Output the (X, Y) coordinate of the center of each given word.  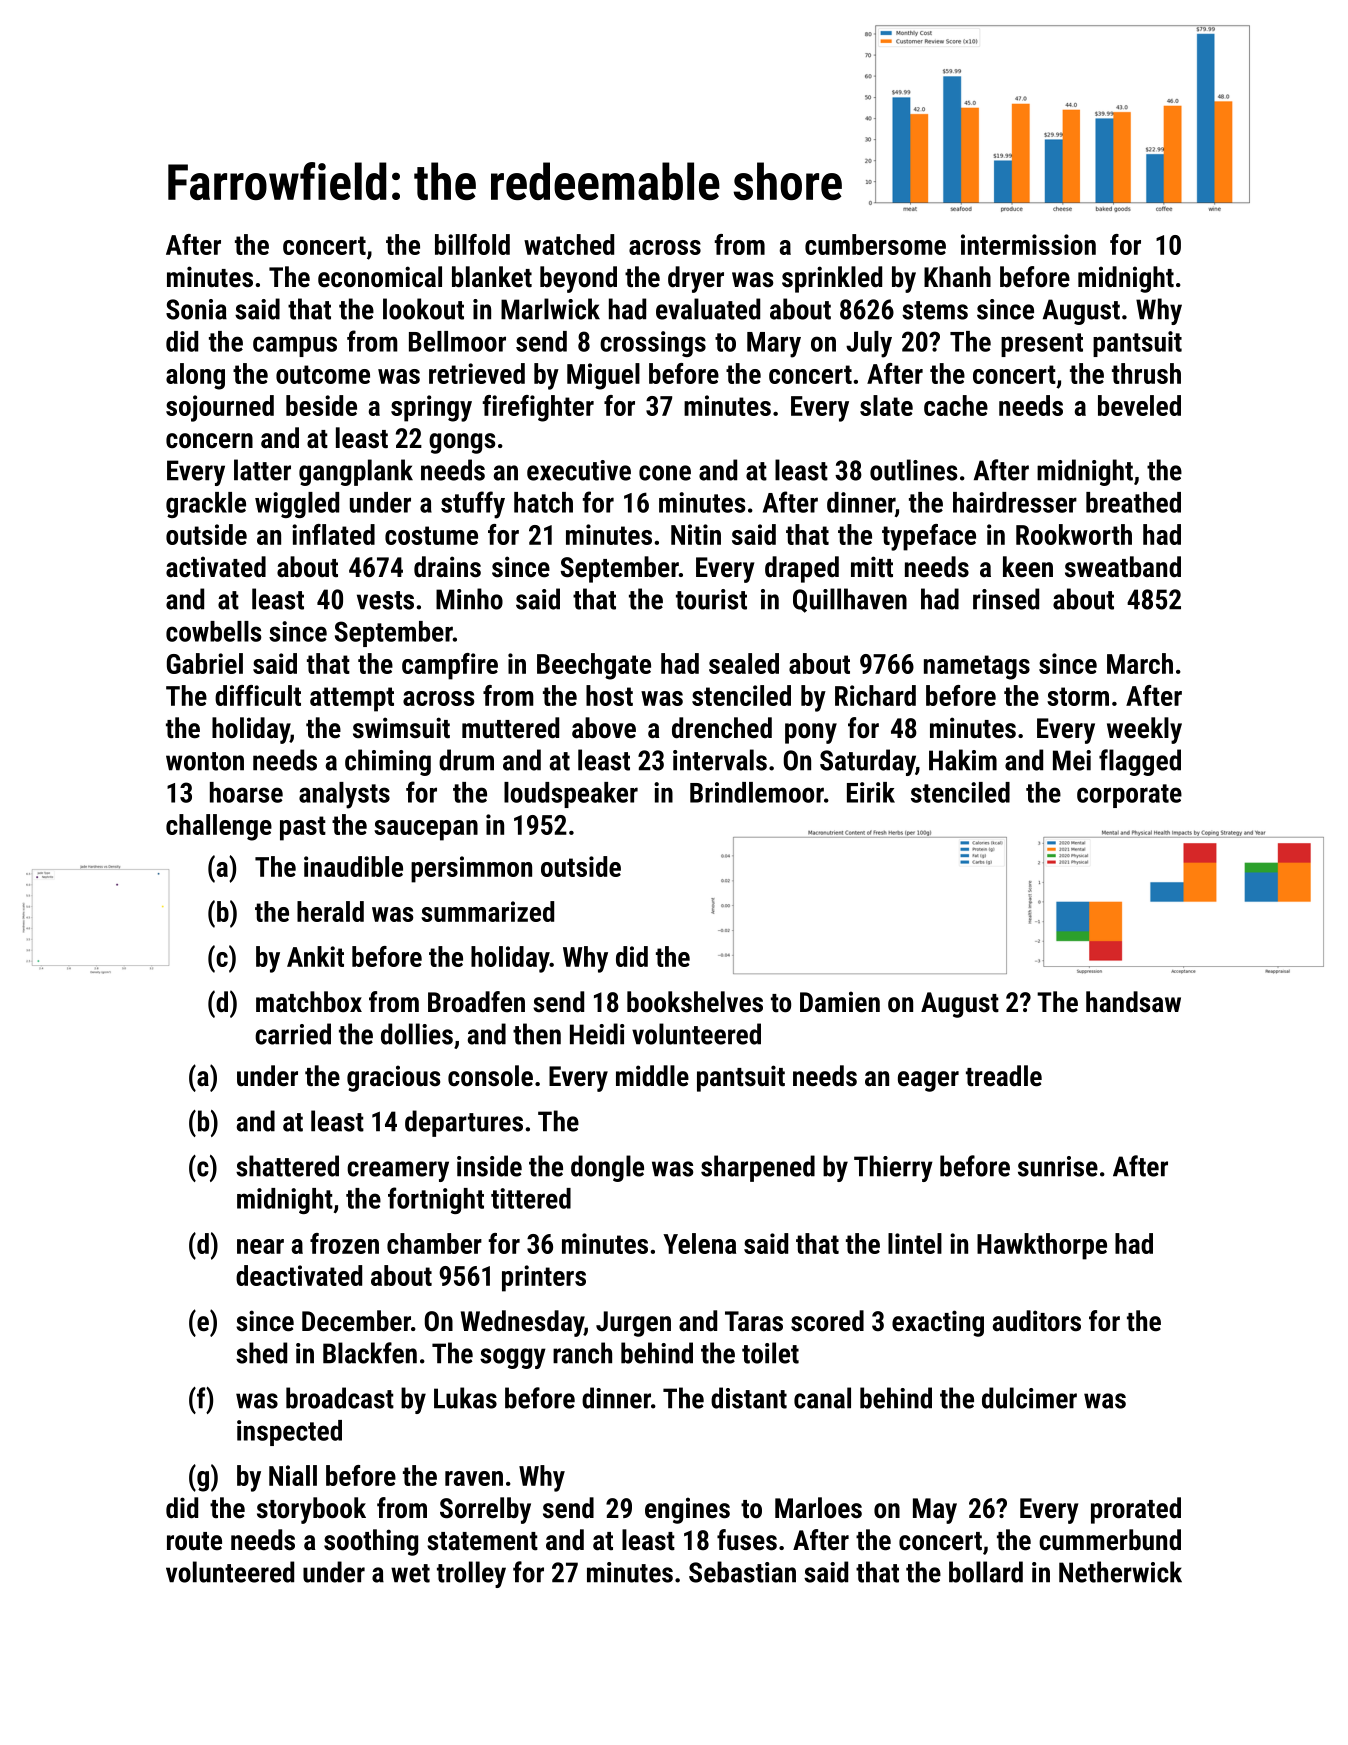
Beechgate (594, 666)
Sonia (196, 309)
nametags (977, 667)
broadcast (340, 1398)
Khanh (957, 276)
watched (569, 244)
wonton (205, 761)
